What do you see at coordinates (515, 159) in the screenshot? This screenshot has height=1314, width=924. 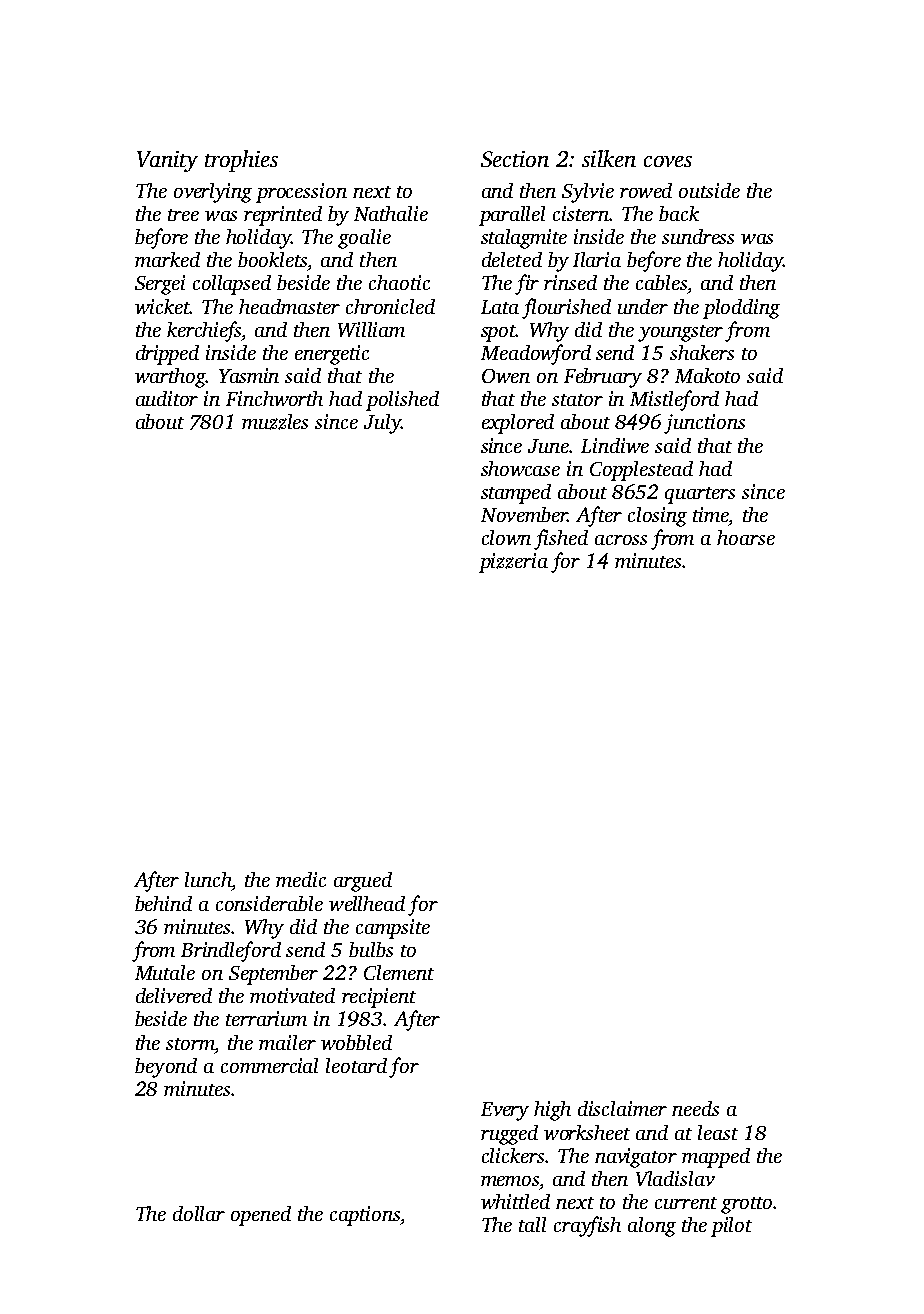 I see `Section` at bounding box center [515, 159].
